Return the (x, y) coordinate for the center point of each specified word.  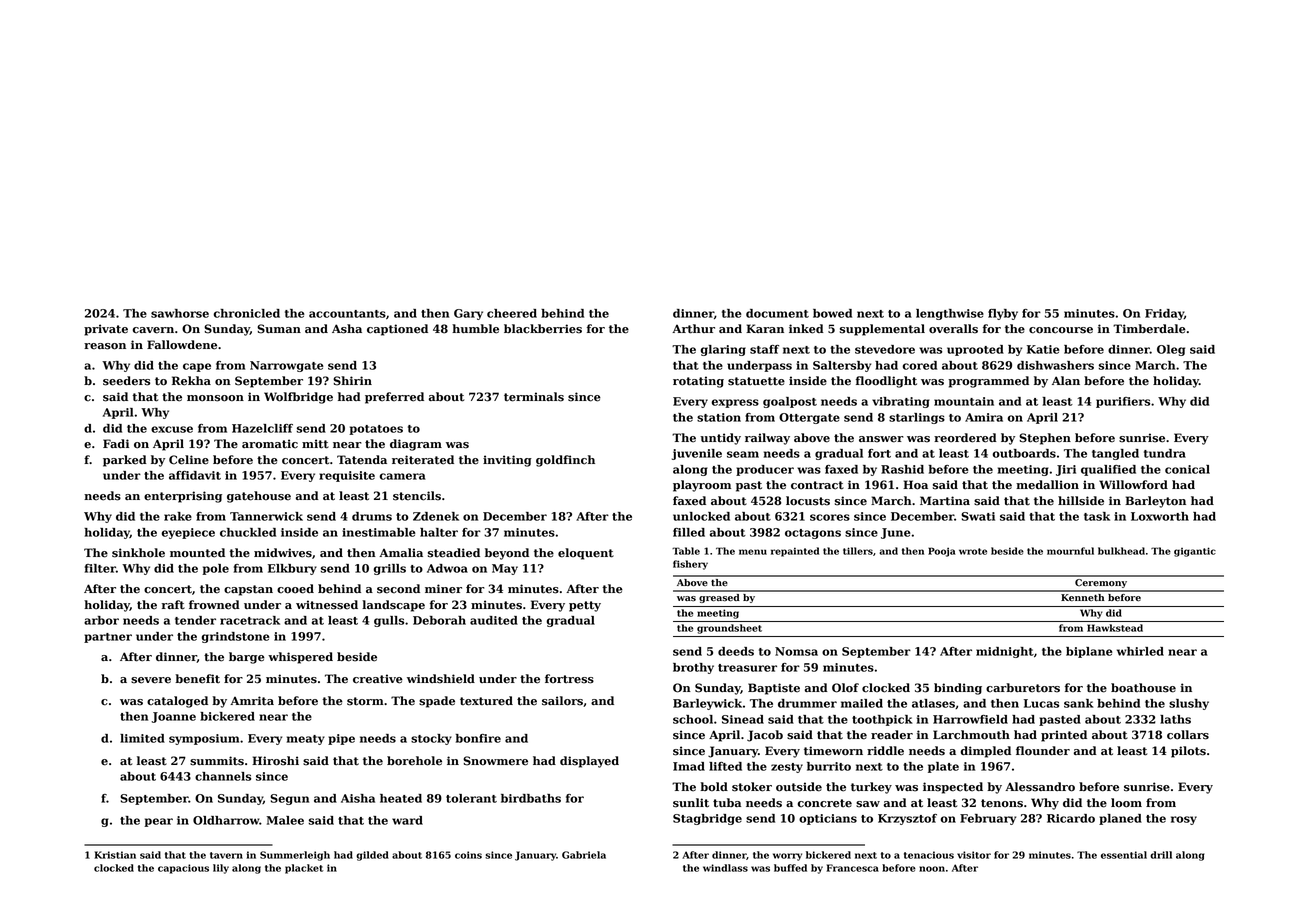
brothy (693, 668)
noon (932, 869)
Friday (1164, 314)
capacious (183, 869)
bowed (832, 313)
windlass (725, 868)
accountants (347, 314)
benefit (197, 679)
